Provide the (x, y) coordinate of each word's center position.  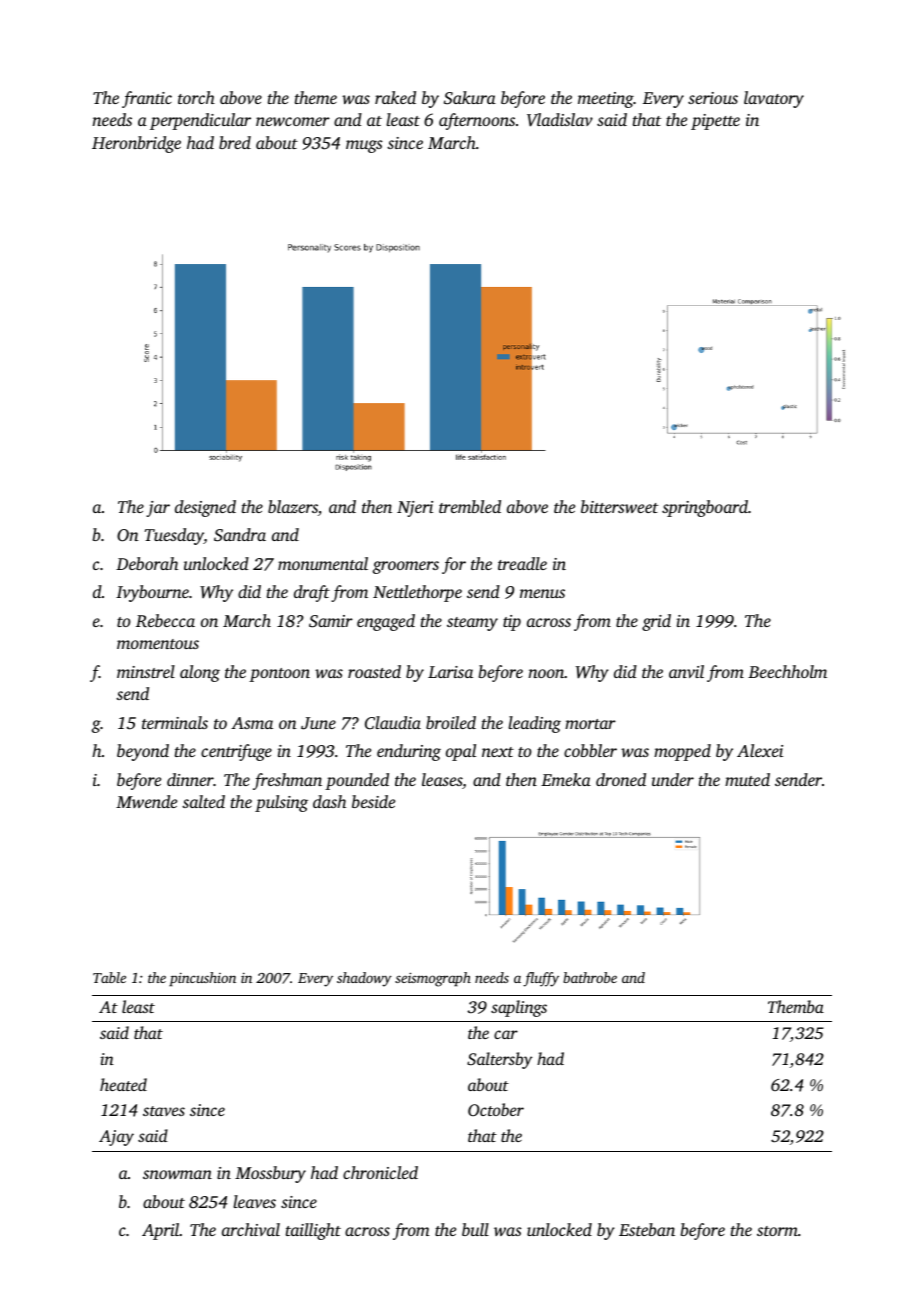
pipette (715, 122)
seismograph (433, 979)
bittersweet (619, 506)
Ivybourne (152, 593)
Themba (796, 1006)
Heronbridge (136, 144)
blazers (293, 506)
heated (123, 1084)
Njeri (415, 509)
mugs (364, 146)
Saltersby (500, 1060)
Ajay (116, 1138)
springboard (705, 508)
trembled (470, 506)
